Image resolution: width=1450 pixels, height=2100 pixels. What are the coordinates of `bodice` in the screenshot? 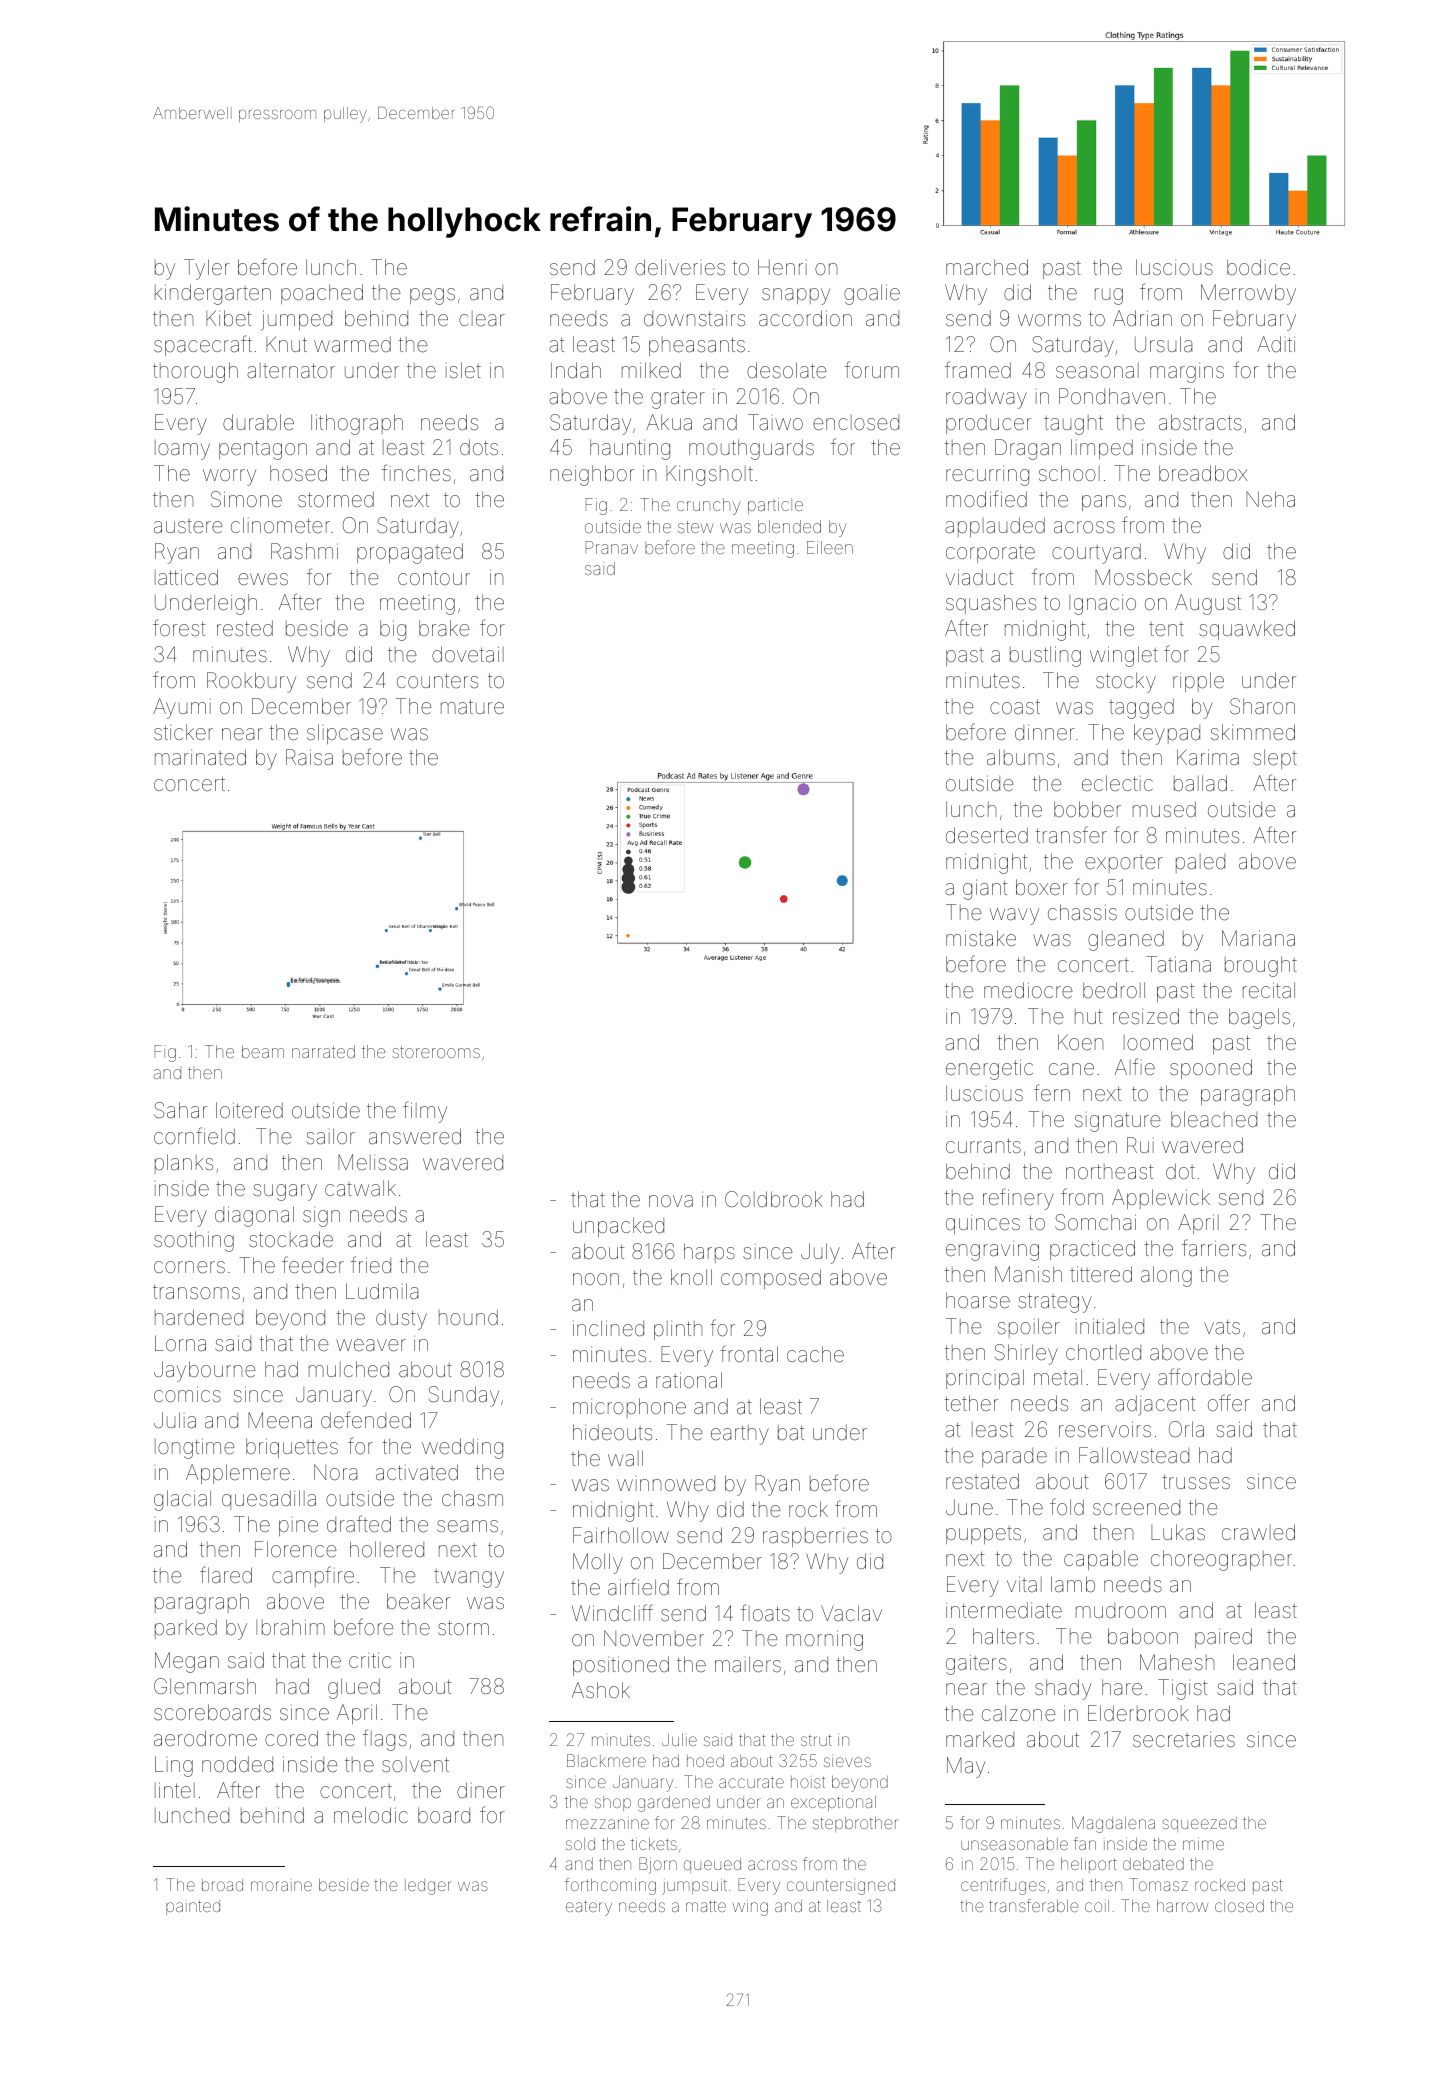 It's located at (1258, 267).
